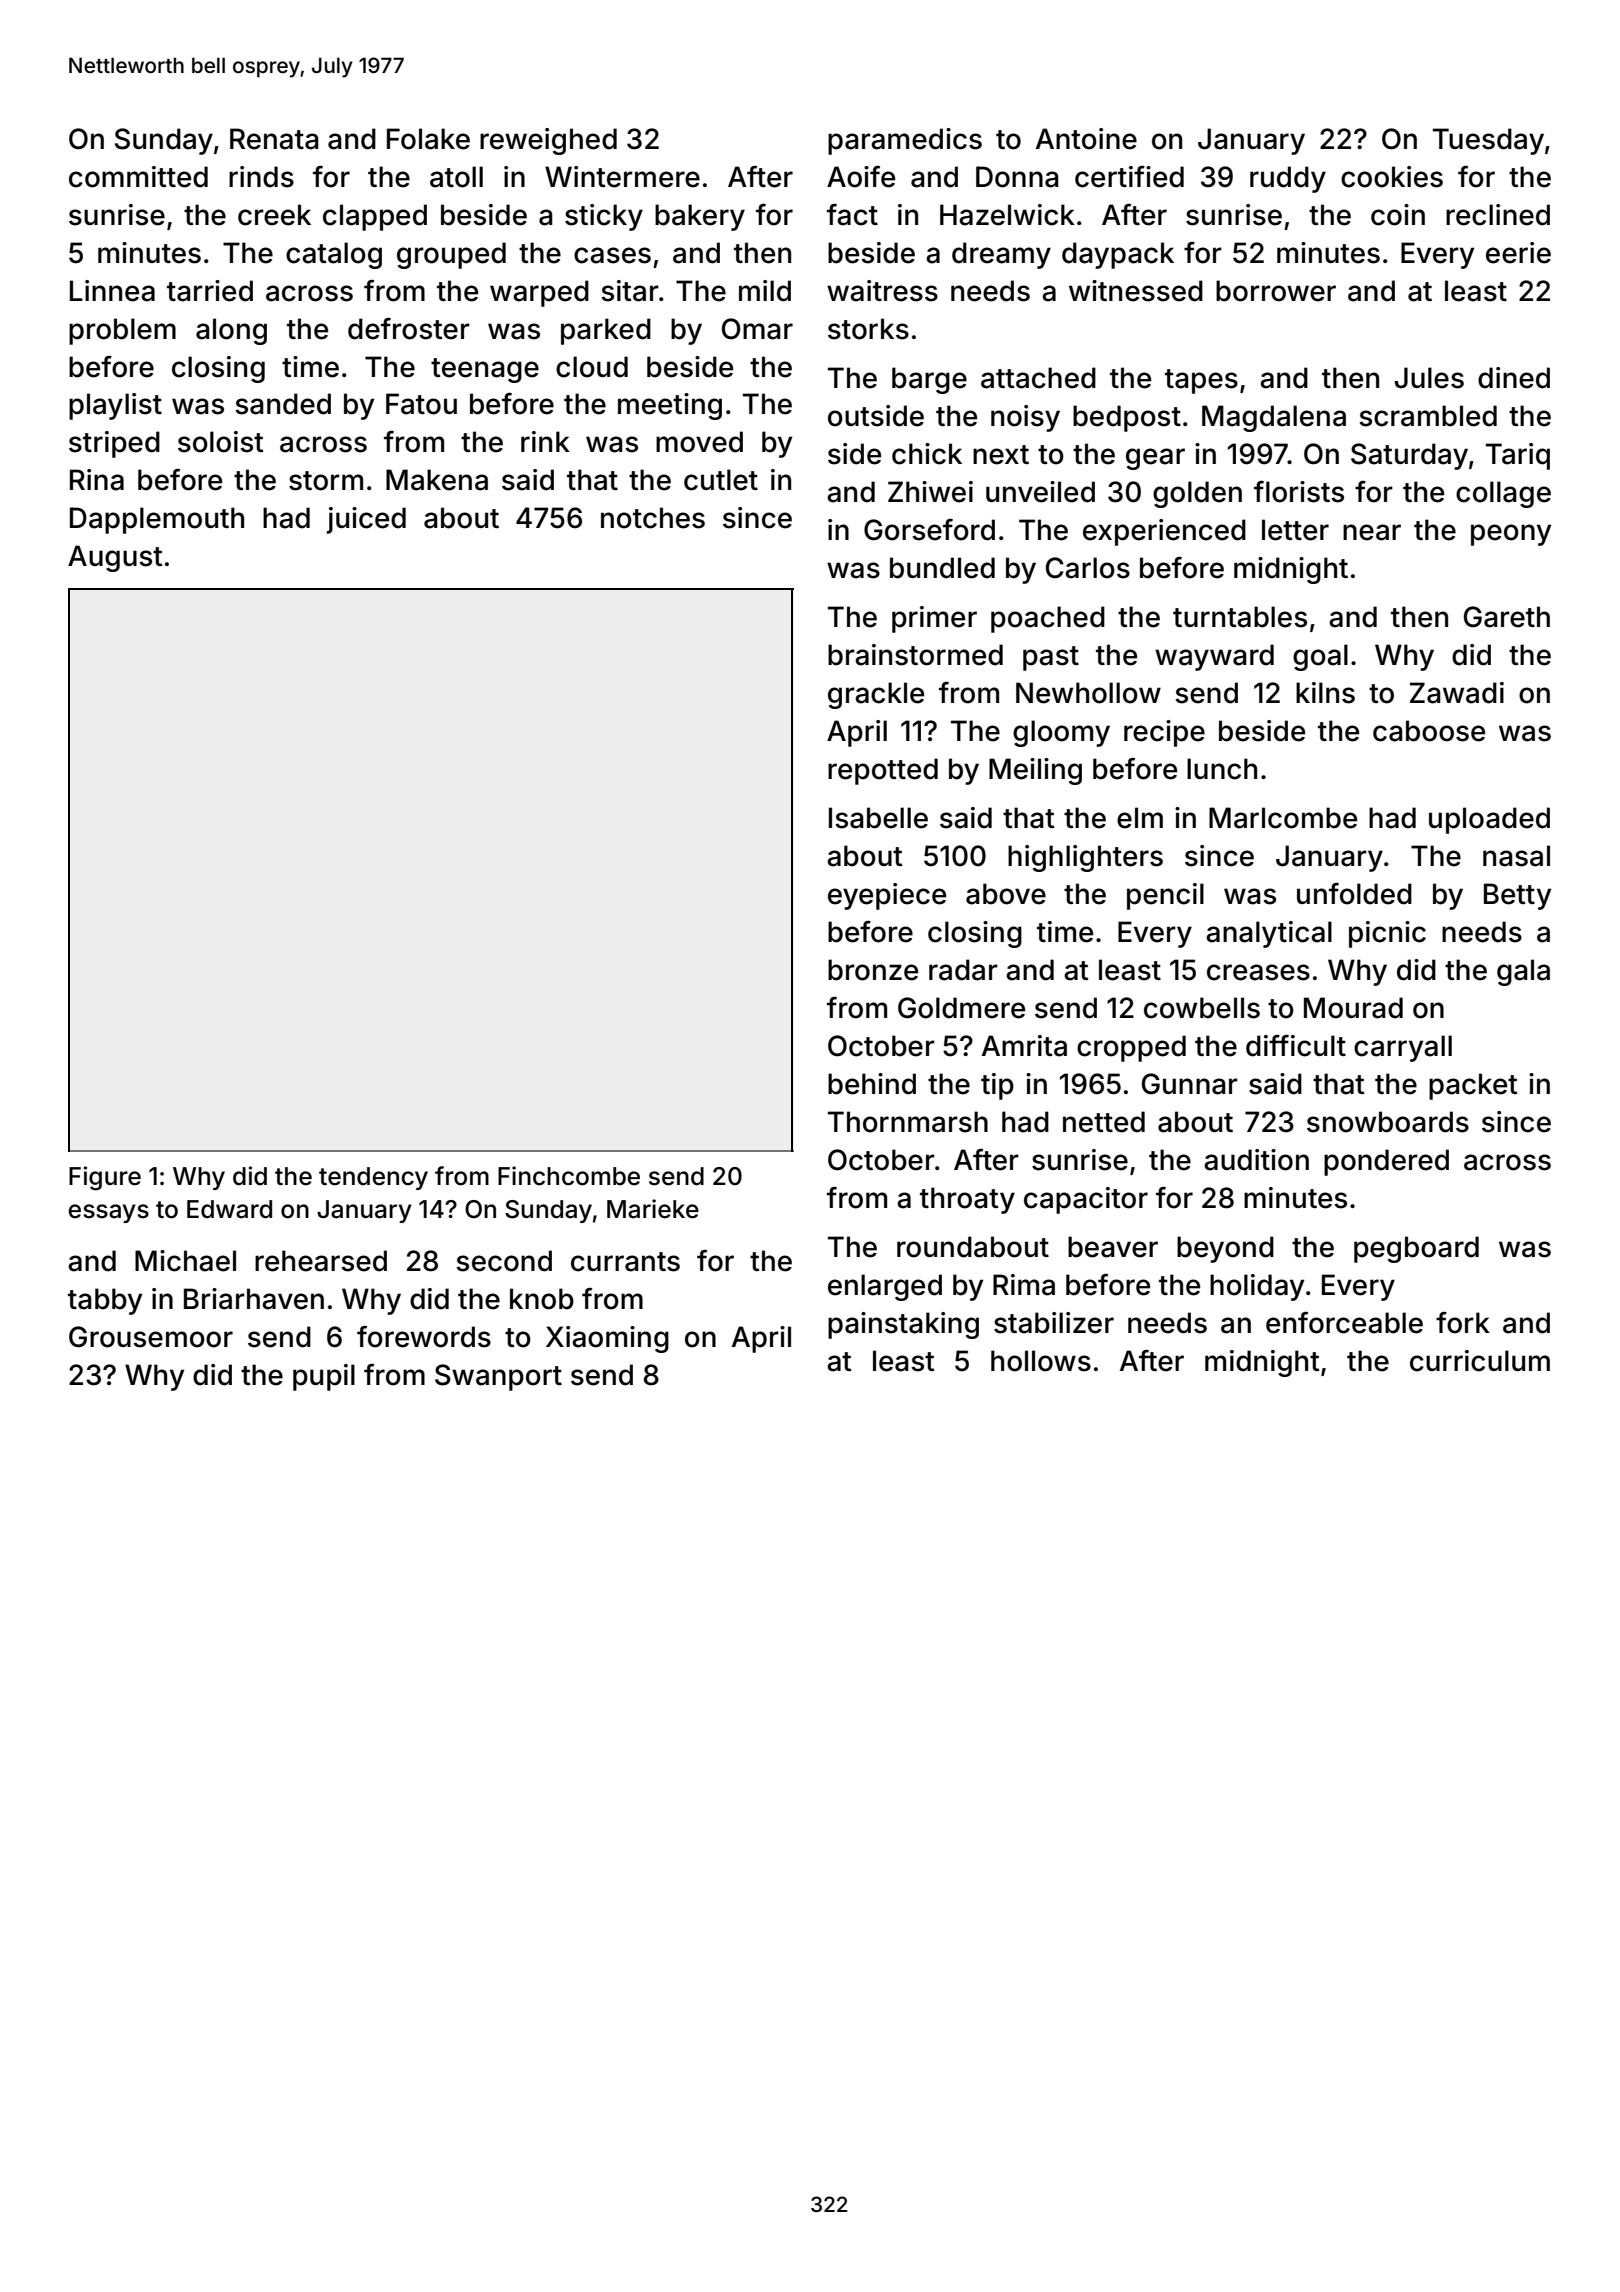  Describe the element at coordinates (254, 1299) in the screenshot. I see `Briarhaven` at that location.
